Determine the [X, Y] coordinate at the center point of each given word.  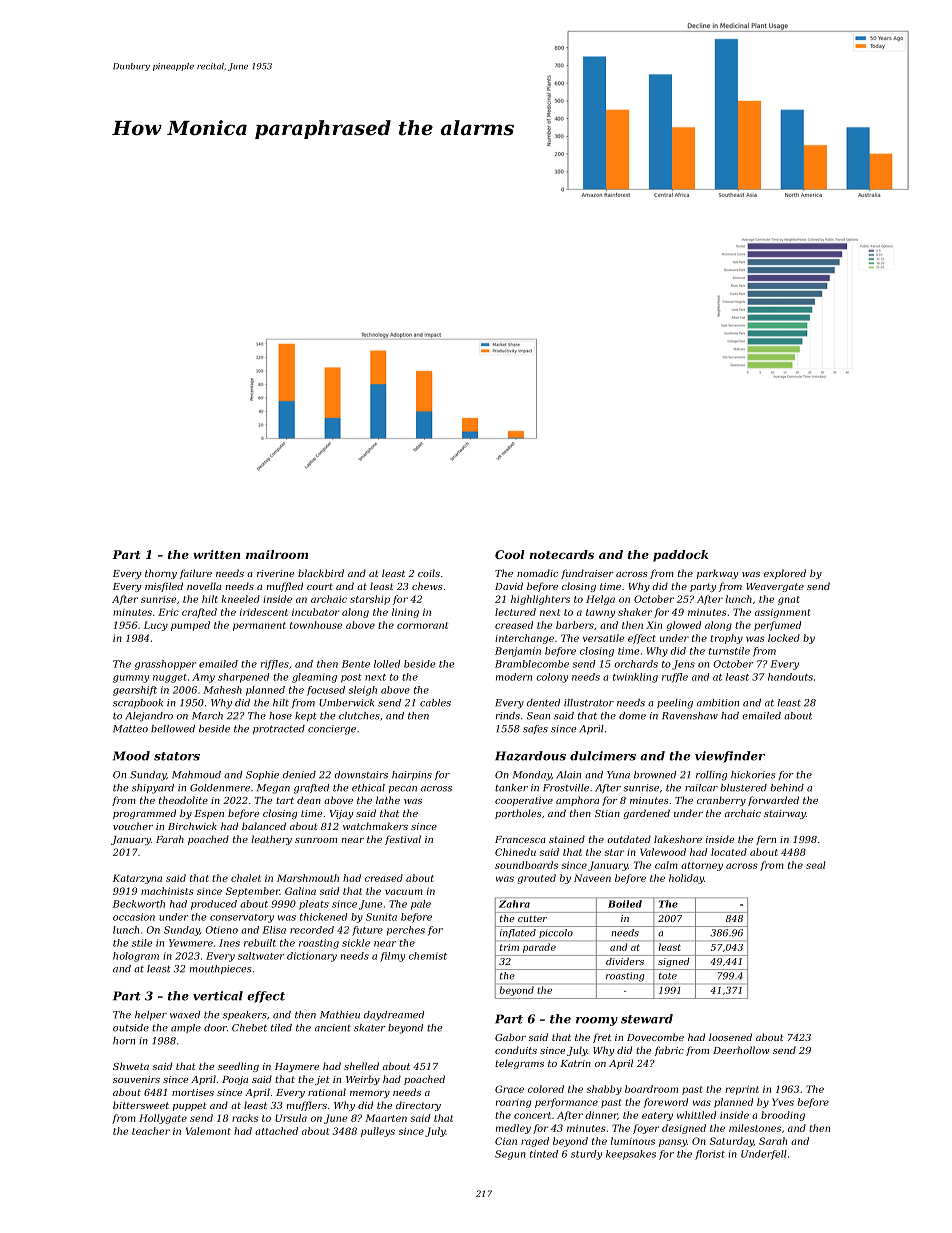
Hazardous [530, 756]
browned [655, 775]
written [216, 554]
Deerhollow [741, 1050]
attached [276, 1131]
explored [785, 574]
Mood [131, 756]
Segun [510, 1155]
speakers [245, 1015]
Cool [510, 554]
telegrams [519, 1064]
